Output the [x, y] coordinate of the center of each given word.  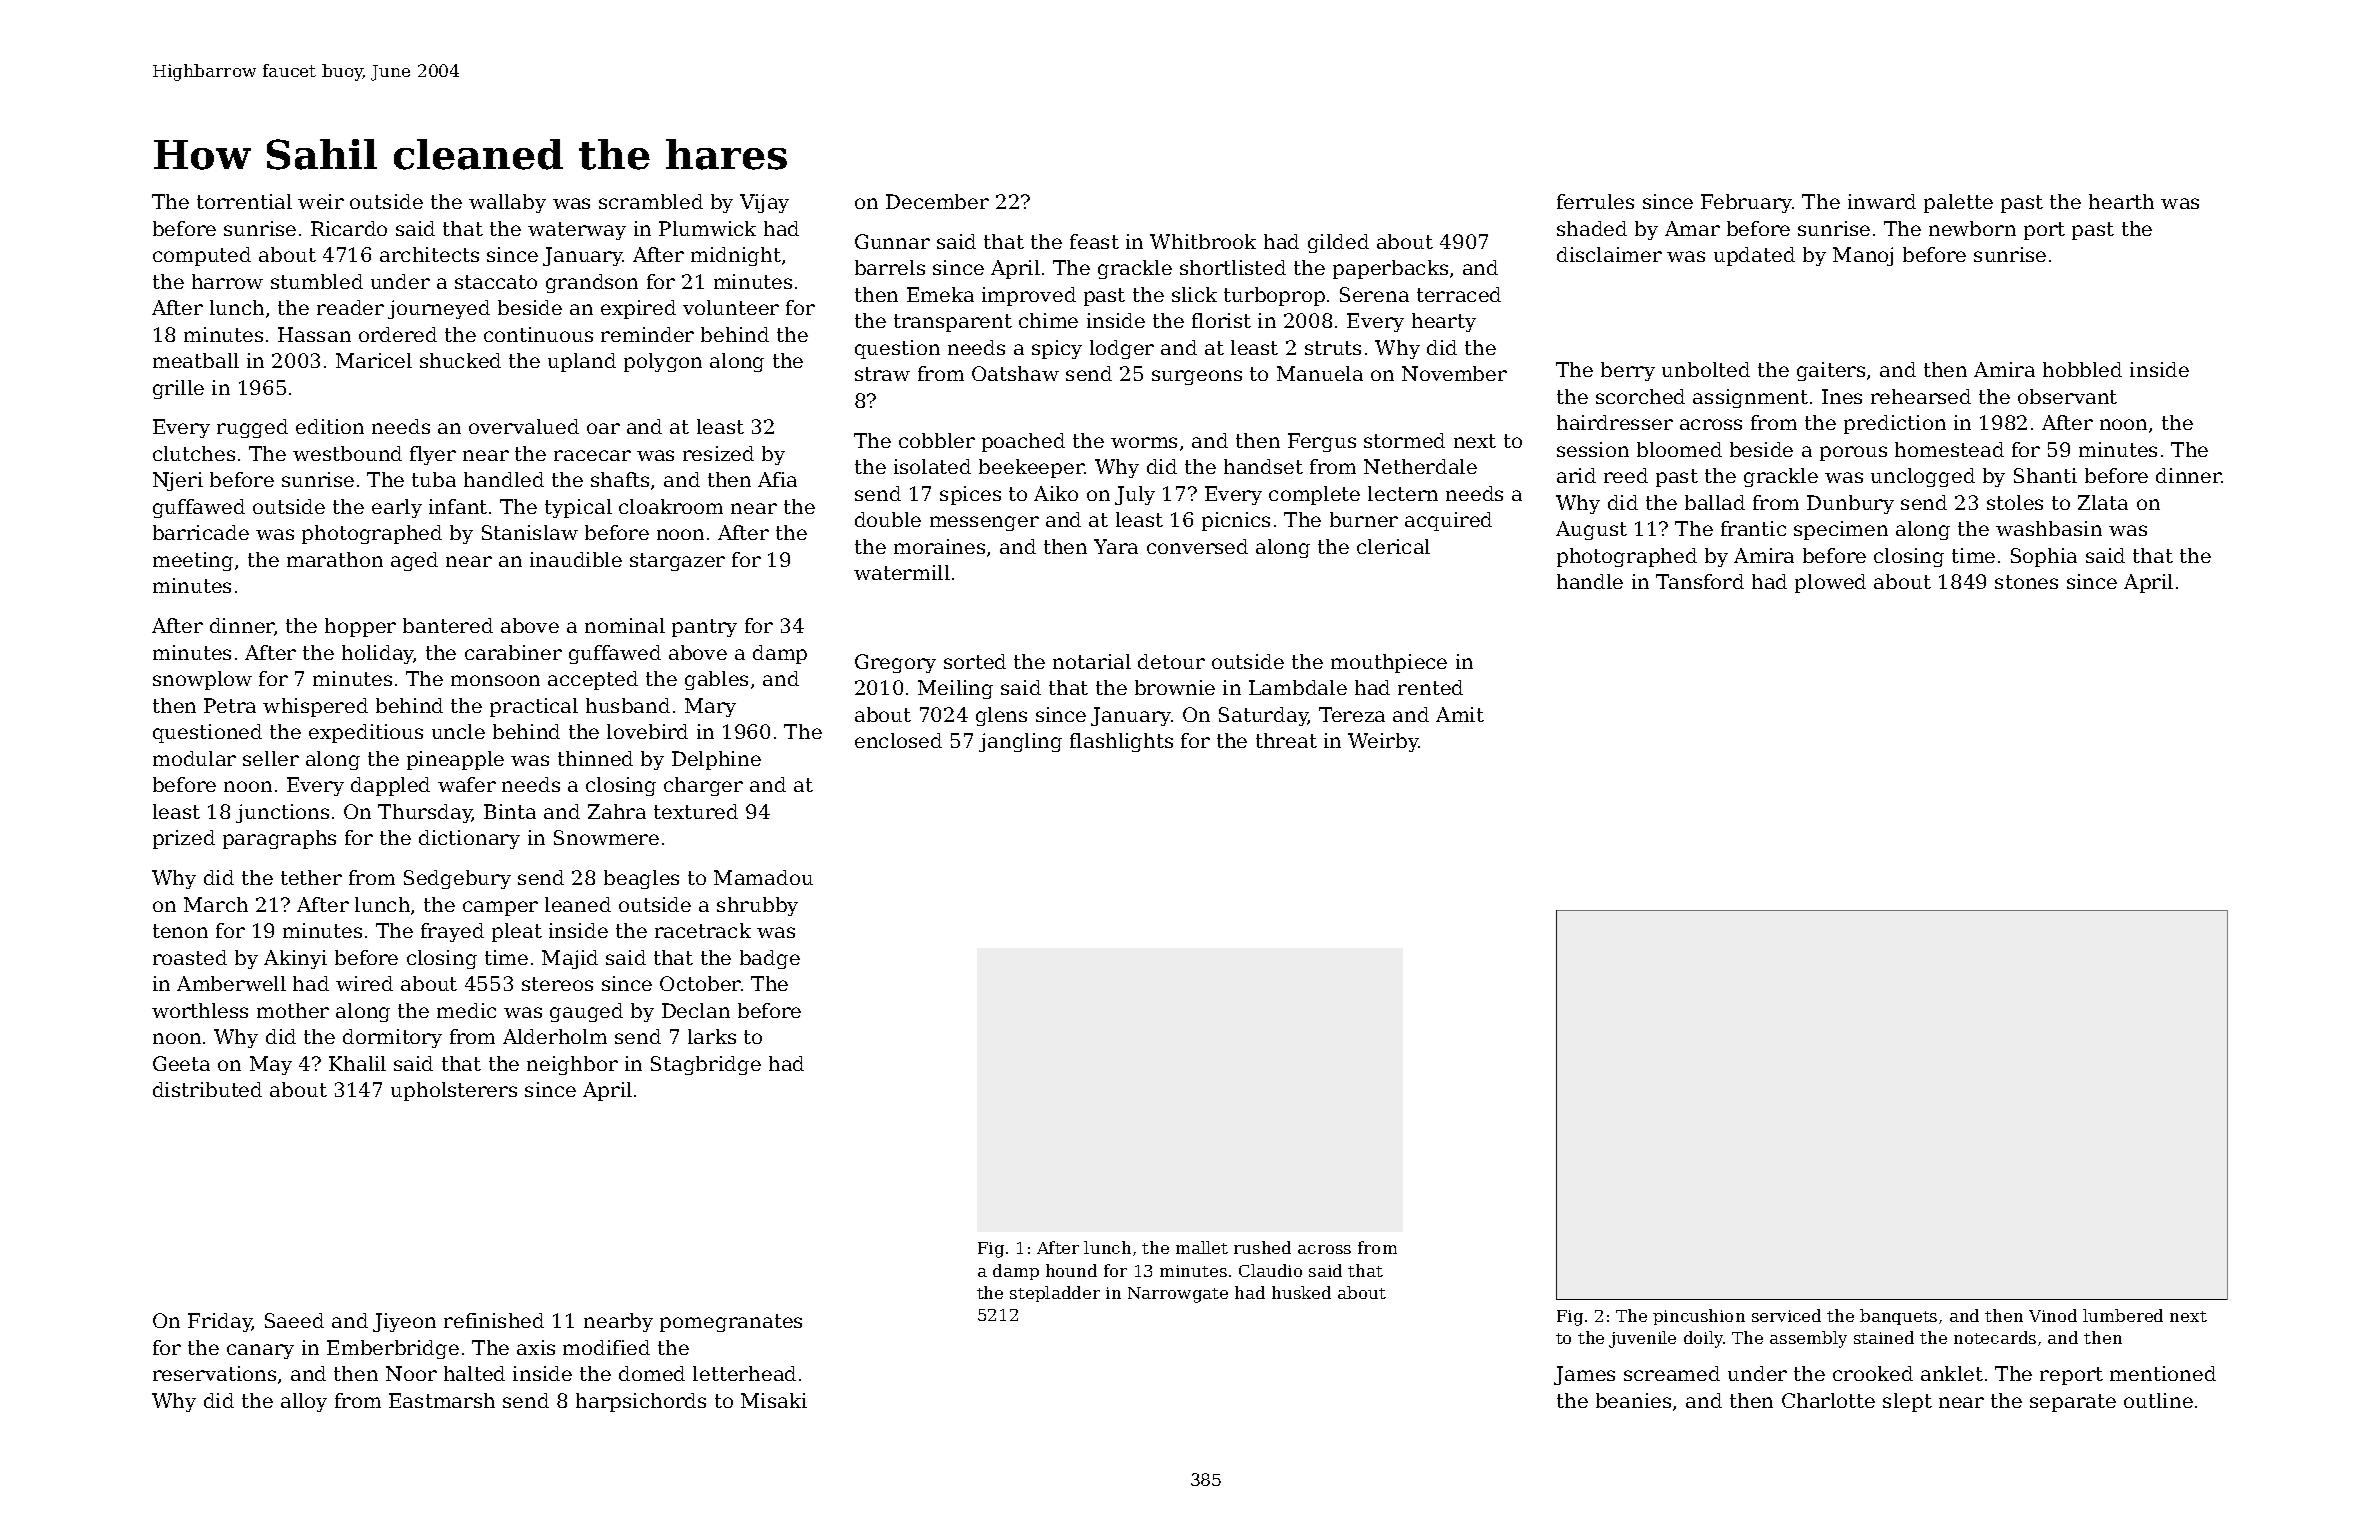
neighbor [572, 1065]
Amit [1460, 714]
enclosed [898, 740]
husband [628, 705]
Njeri [178, 481]
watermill [902, 572]
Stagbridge [706, 1065]
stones [2026, 582]
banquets [1898, 1317]
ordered [398, 334]
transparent [953, 323]
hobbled [2082, 369]
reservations [214, 1373]
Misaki [774, 1400]
